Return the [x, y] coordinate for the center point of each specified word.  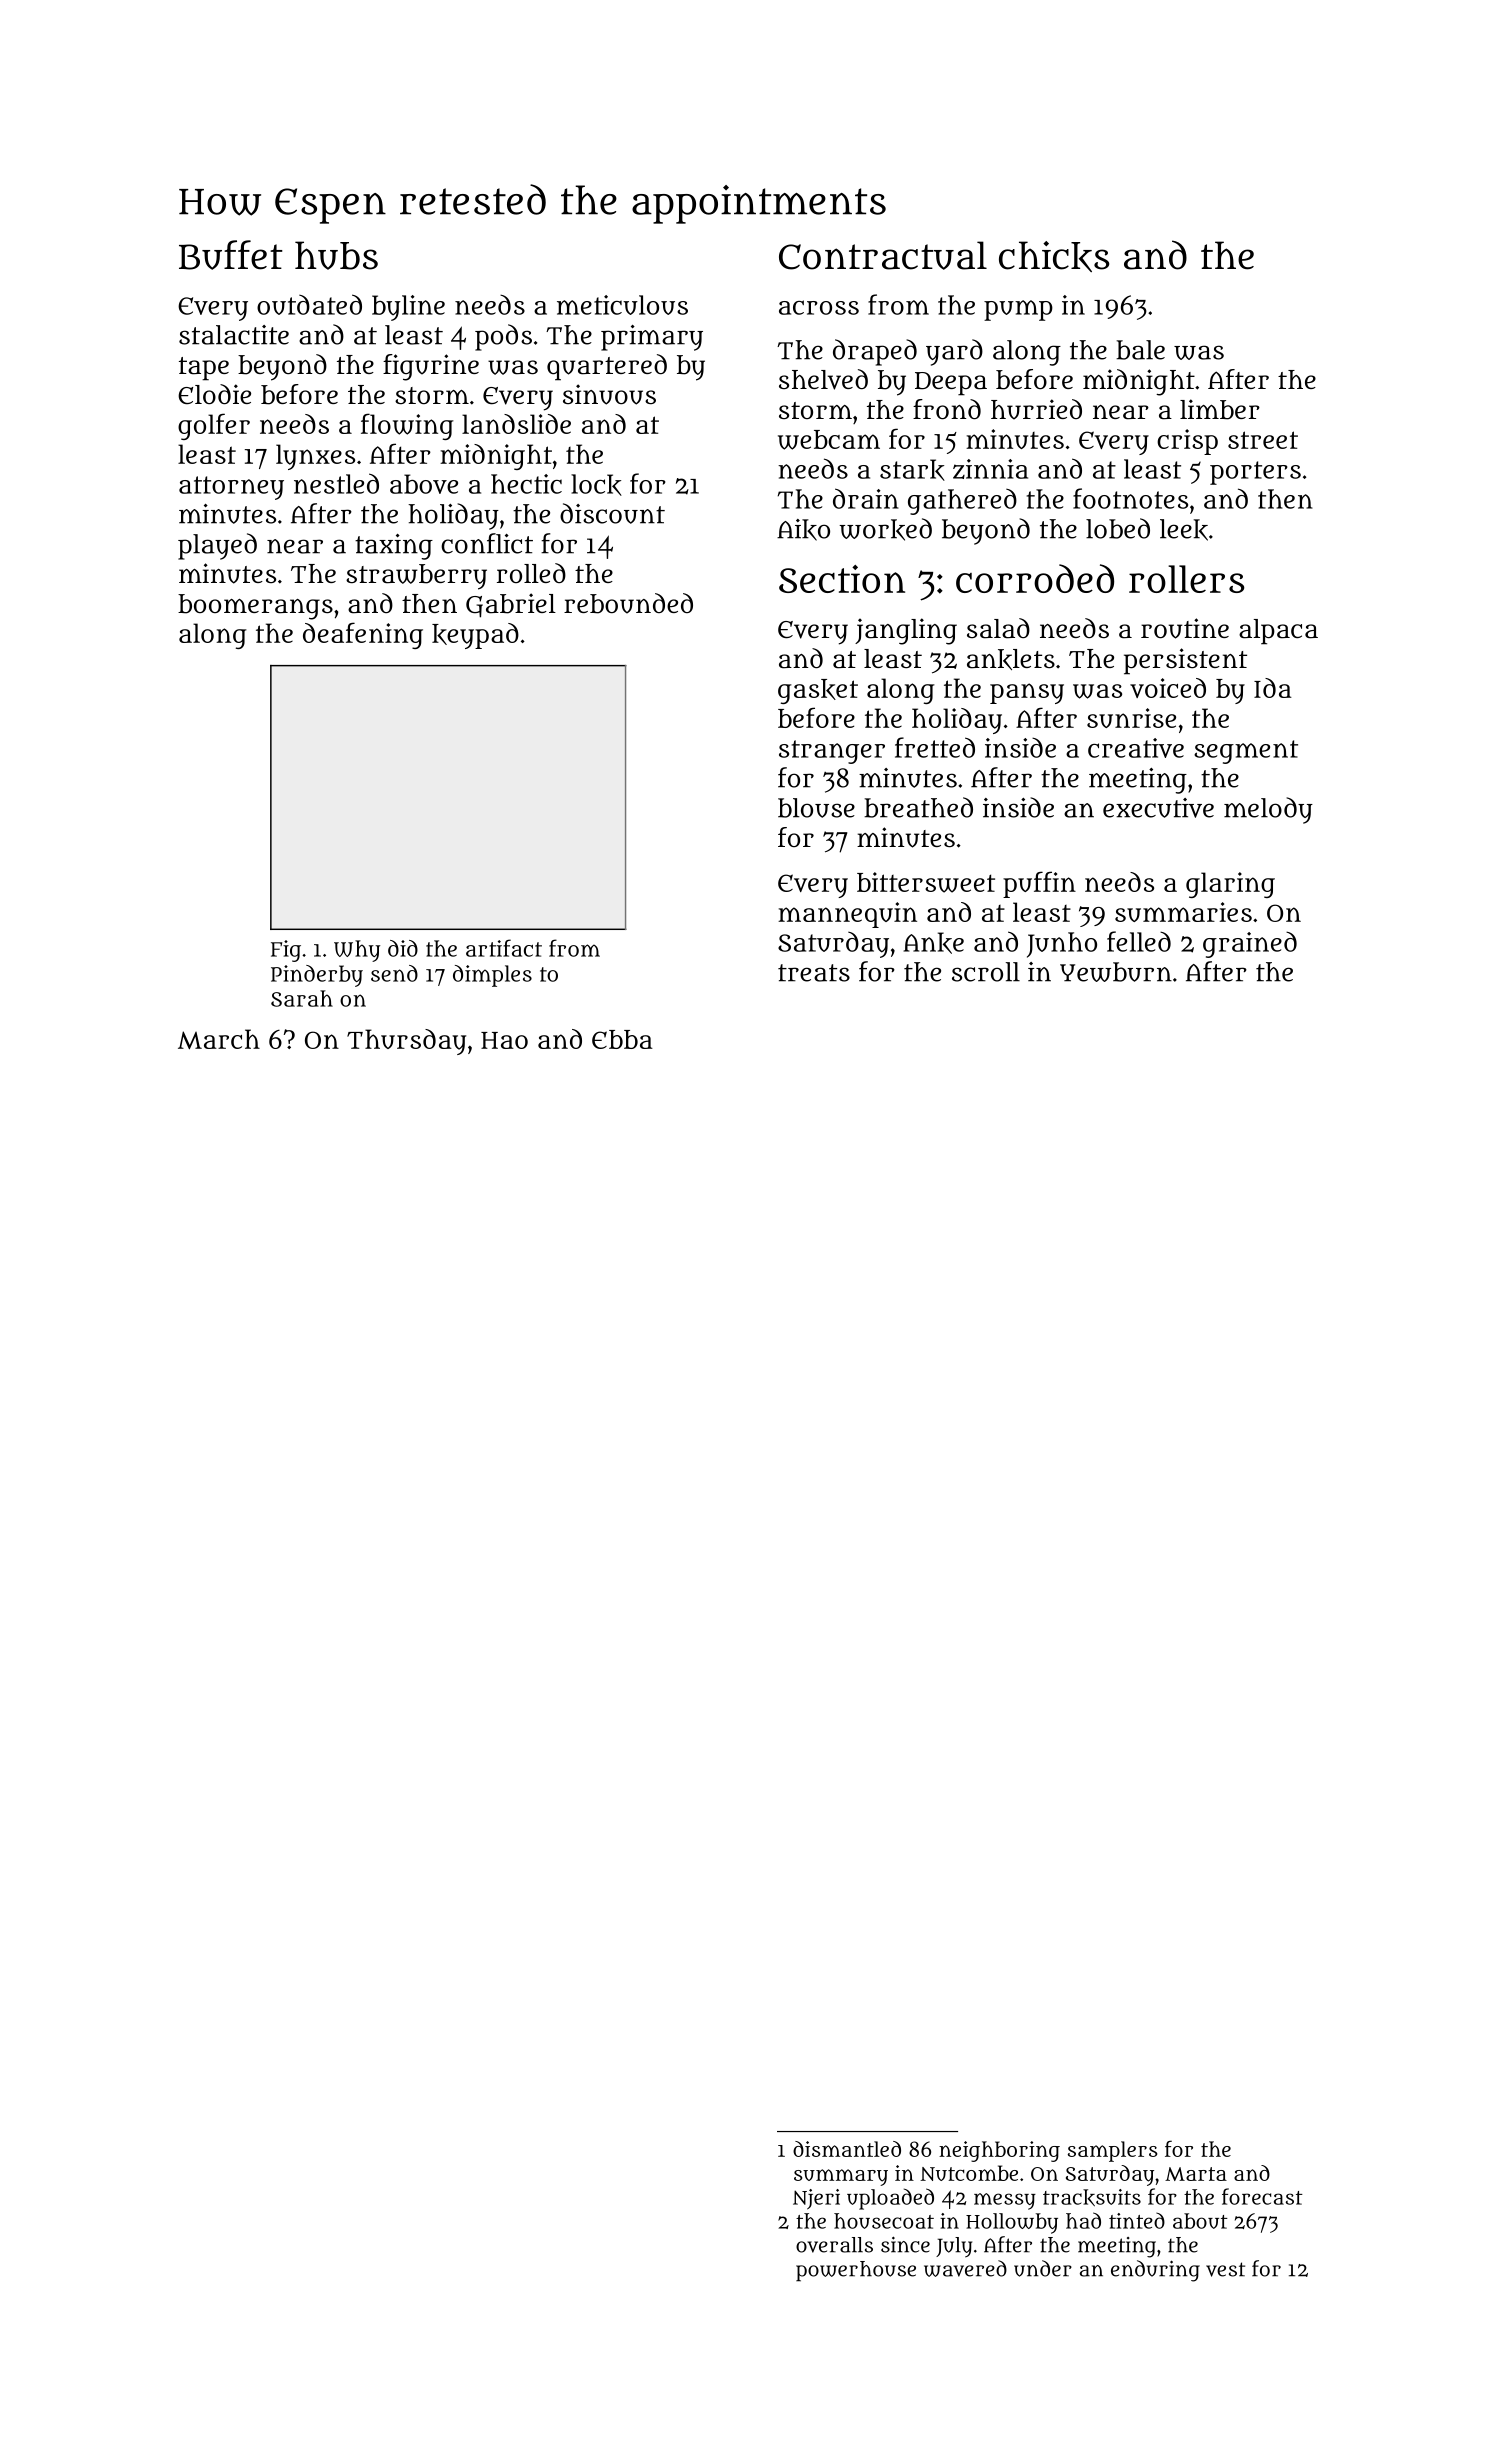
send [394, 973]
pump [1018, 310]
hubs [336, 255]
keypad [475, 636]
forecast [1262, 2196]
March [219, 1039]
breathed [918, 807]
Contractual [883, 255]
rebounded [628, 603]
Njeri [816, 2199]
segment [1246, 752]
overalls [834, 2245]
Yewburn [1116, 972]
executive [1158, 808]
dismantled [847, 2149]
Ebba [622, 1039]
